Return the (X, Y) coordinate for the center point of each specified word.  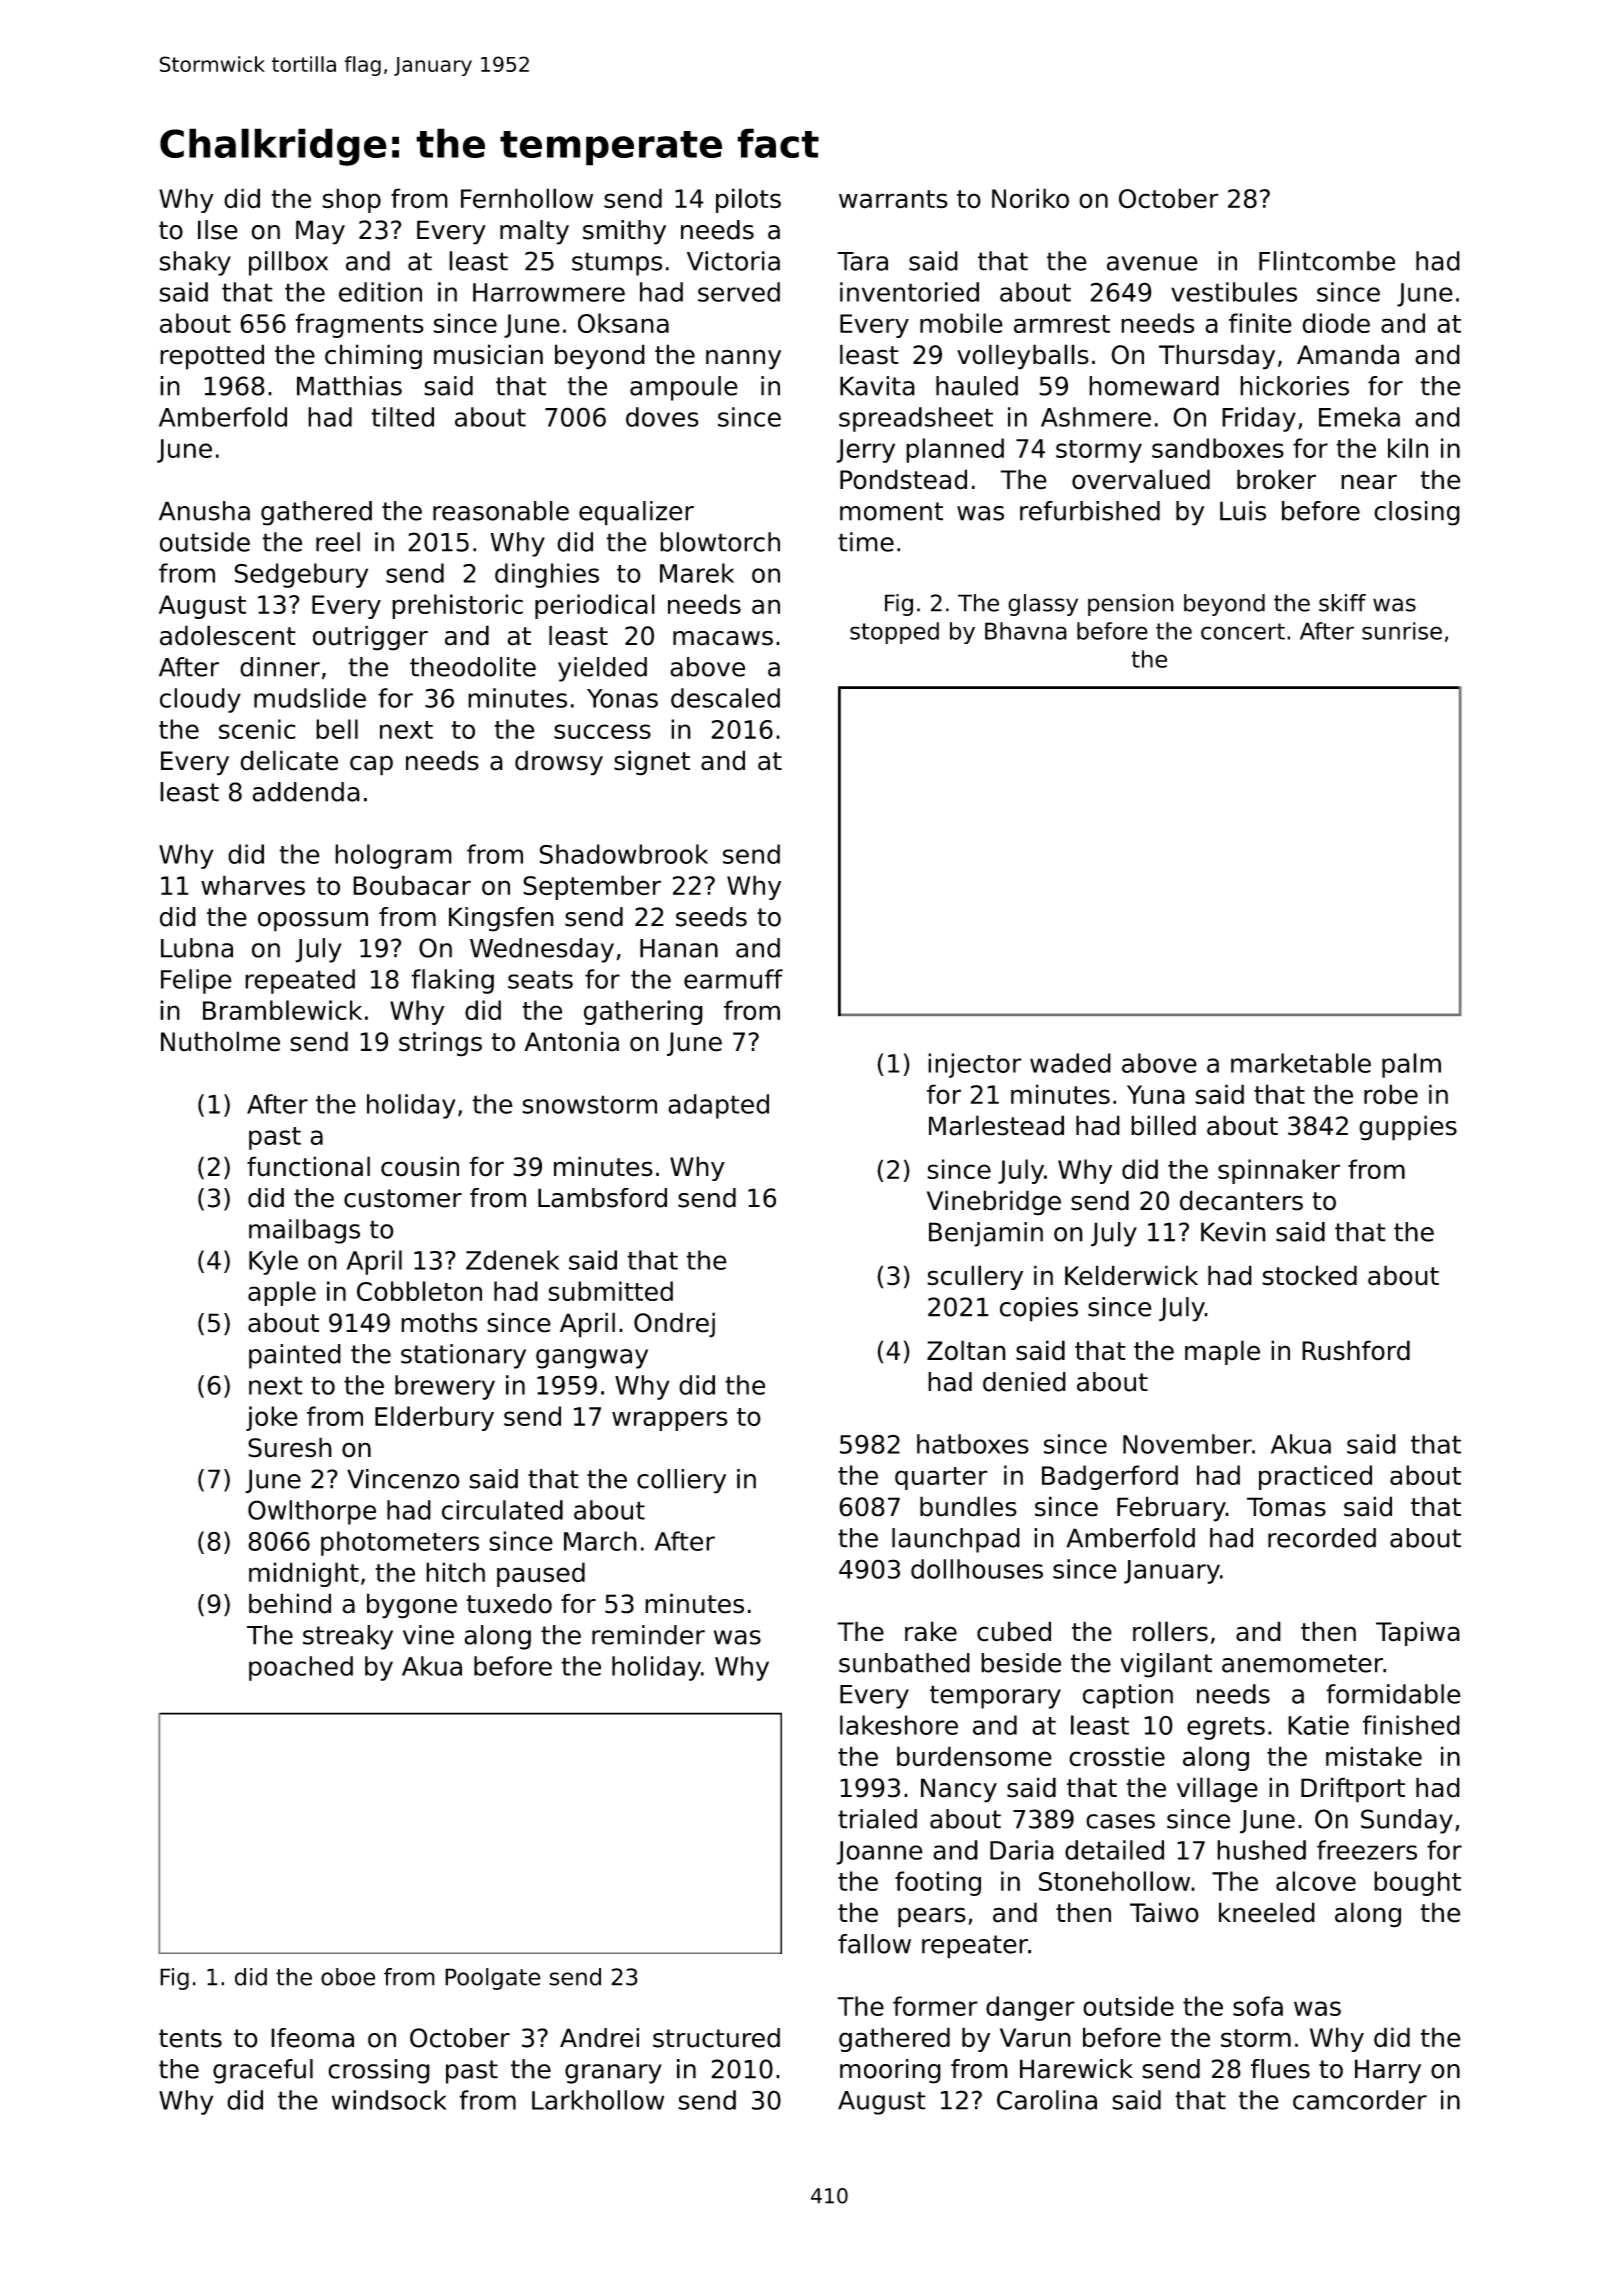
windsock (389, 2100)
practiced (1315, 1477)
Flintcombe (1327, 261)
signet (652, 763)
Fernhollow (527, 198)
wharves (253, 885)
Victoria (733, 261)
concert (1243, 631)
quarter (941, 1478)
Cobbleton (419, 1291)
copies (1039, 1309)
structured (716, 2038)
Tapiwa (1418, 1633)
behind (290, 1603)
